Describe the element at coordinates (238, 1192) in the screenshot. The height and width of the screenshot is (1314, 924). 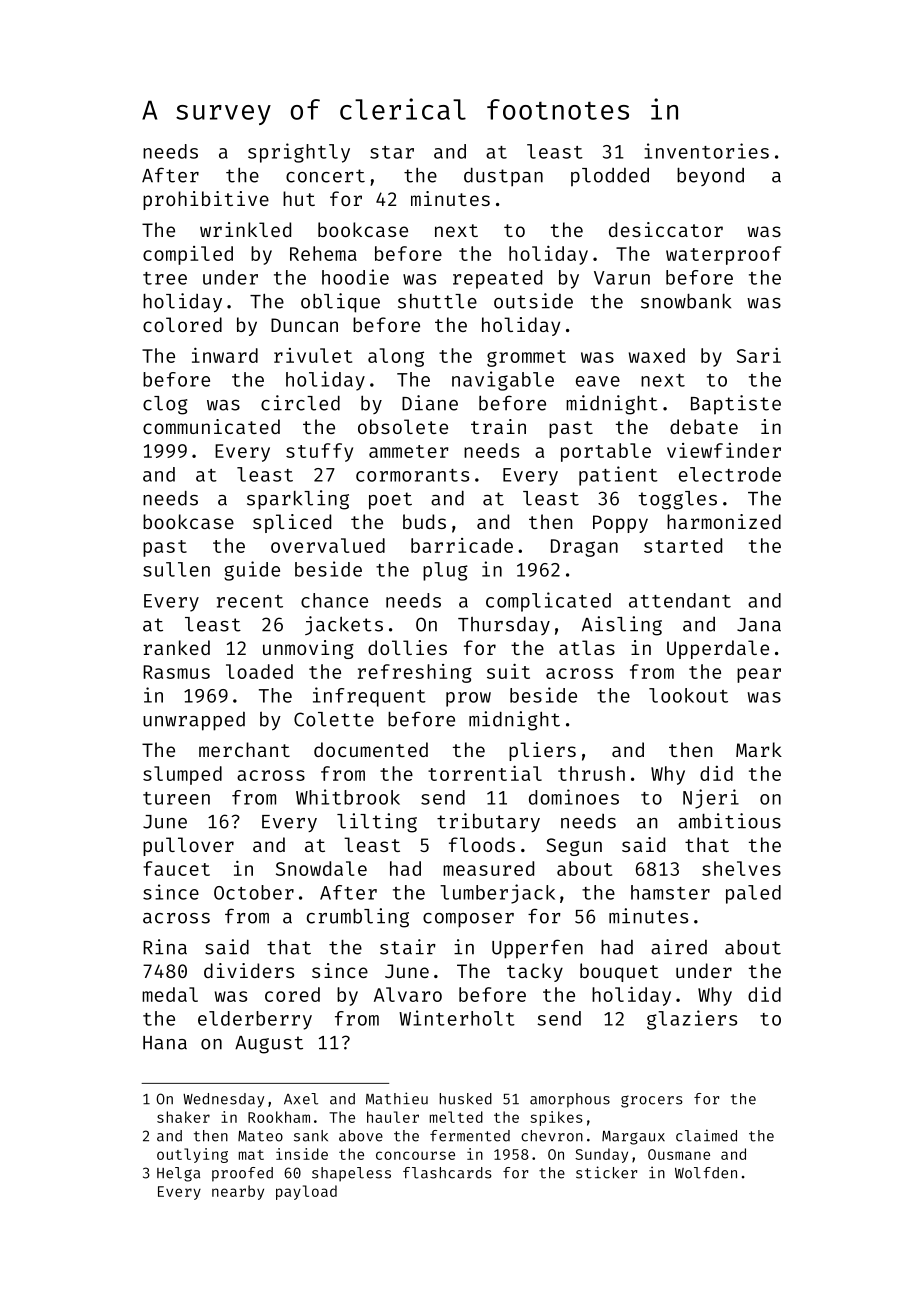
I see `nearby` at that location.
